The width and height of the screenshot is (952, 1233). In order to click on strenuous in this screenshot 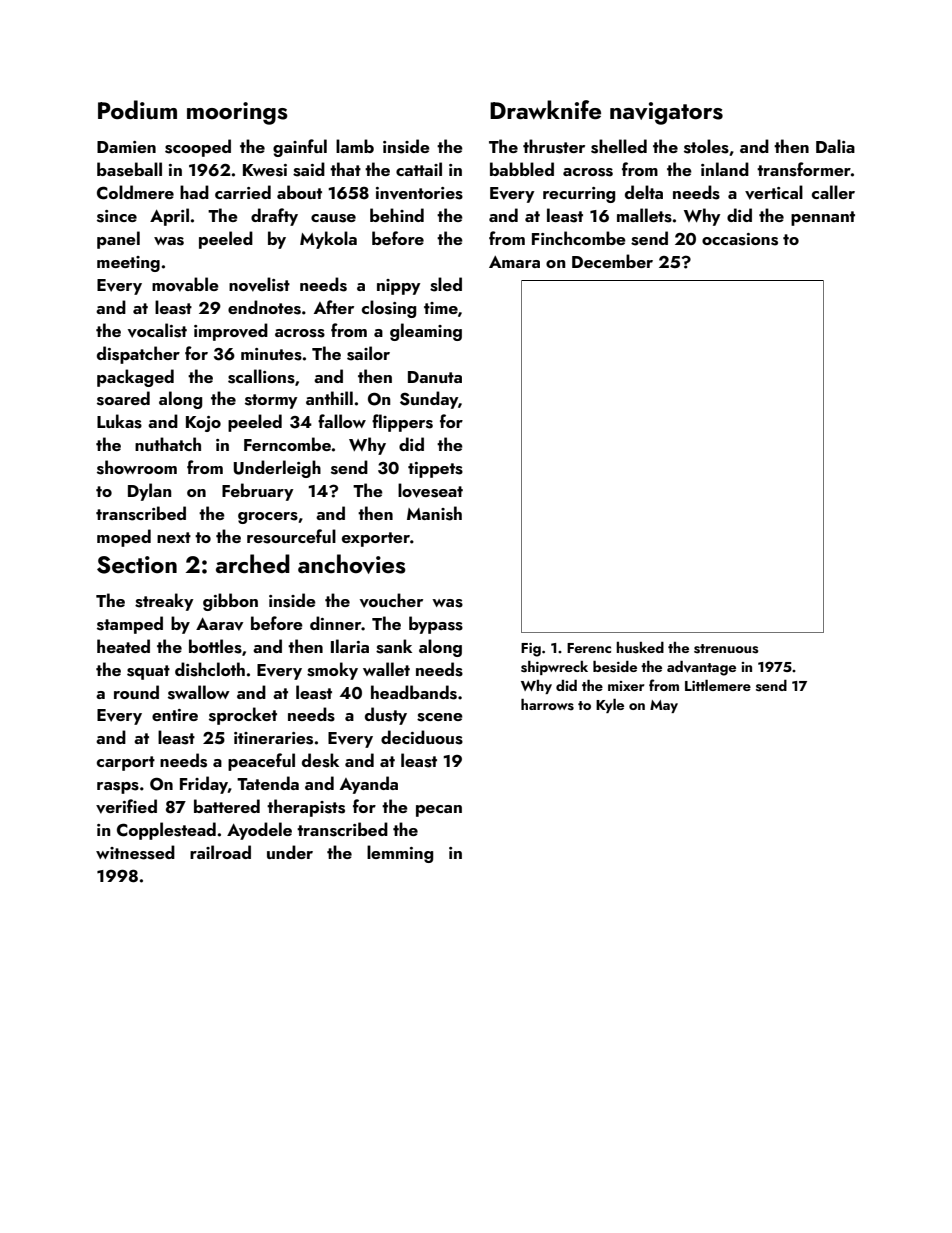, I will do `click(726, 649)`.
